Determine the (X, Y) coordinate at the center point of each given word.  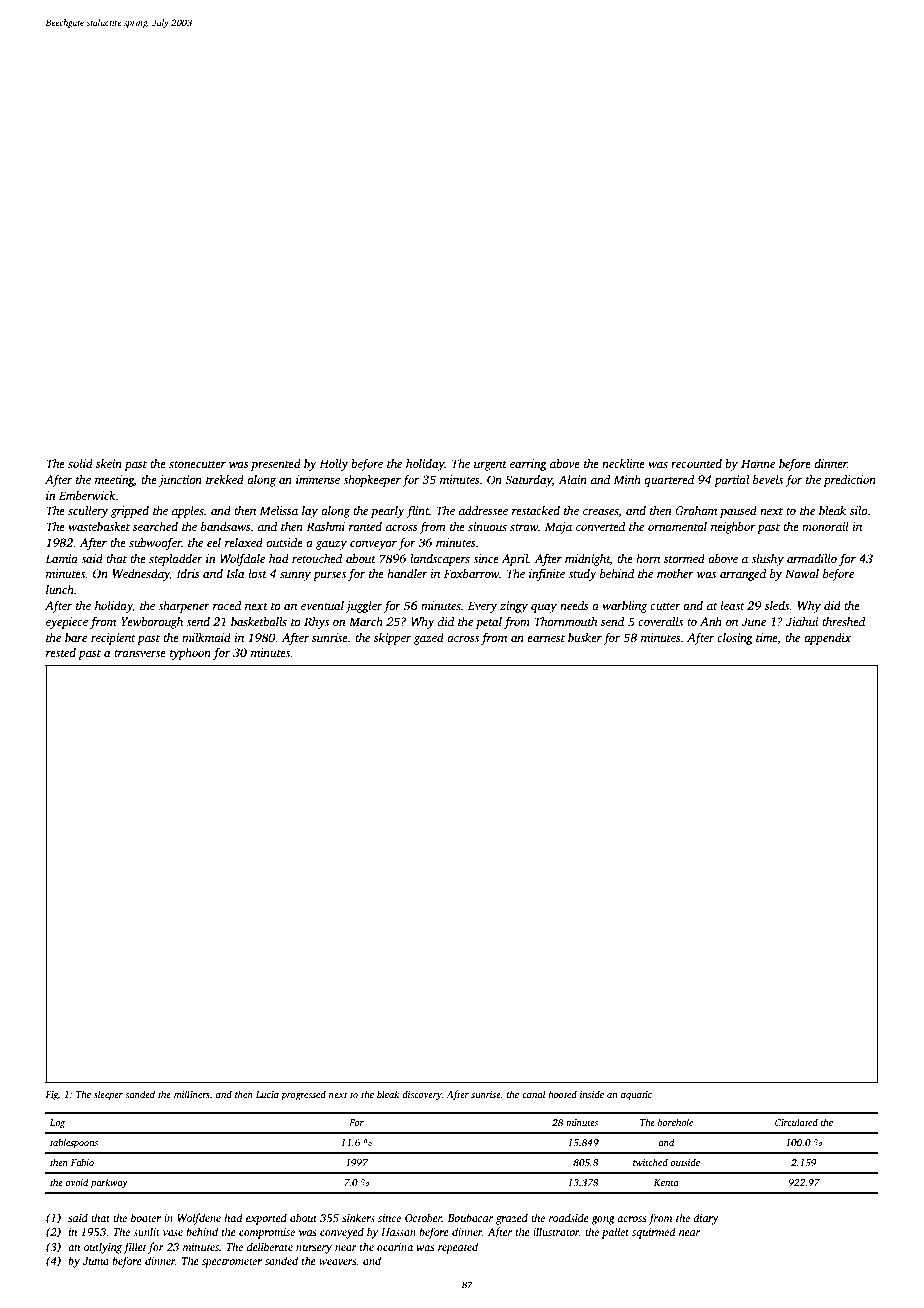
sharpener (184, 607)
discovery (422, 1095)
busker (585, 637)
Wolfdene (199, 1219)
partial (731, 481)
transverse (140, 653)
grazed (512, 1219)
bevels (768, 479)
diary (706, 1219)
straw (524, 527)
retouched (317, 558)
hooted (562, 1094)
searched (155, 526)
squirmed (654, 1233)
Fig (52, 1096)
